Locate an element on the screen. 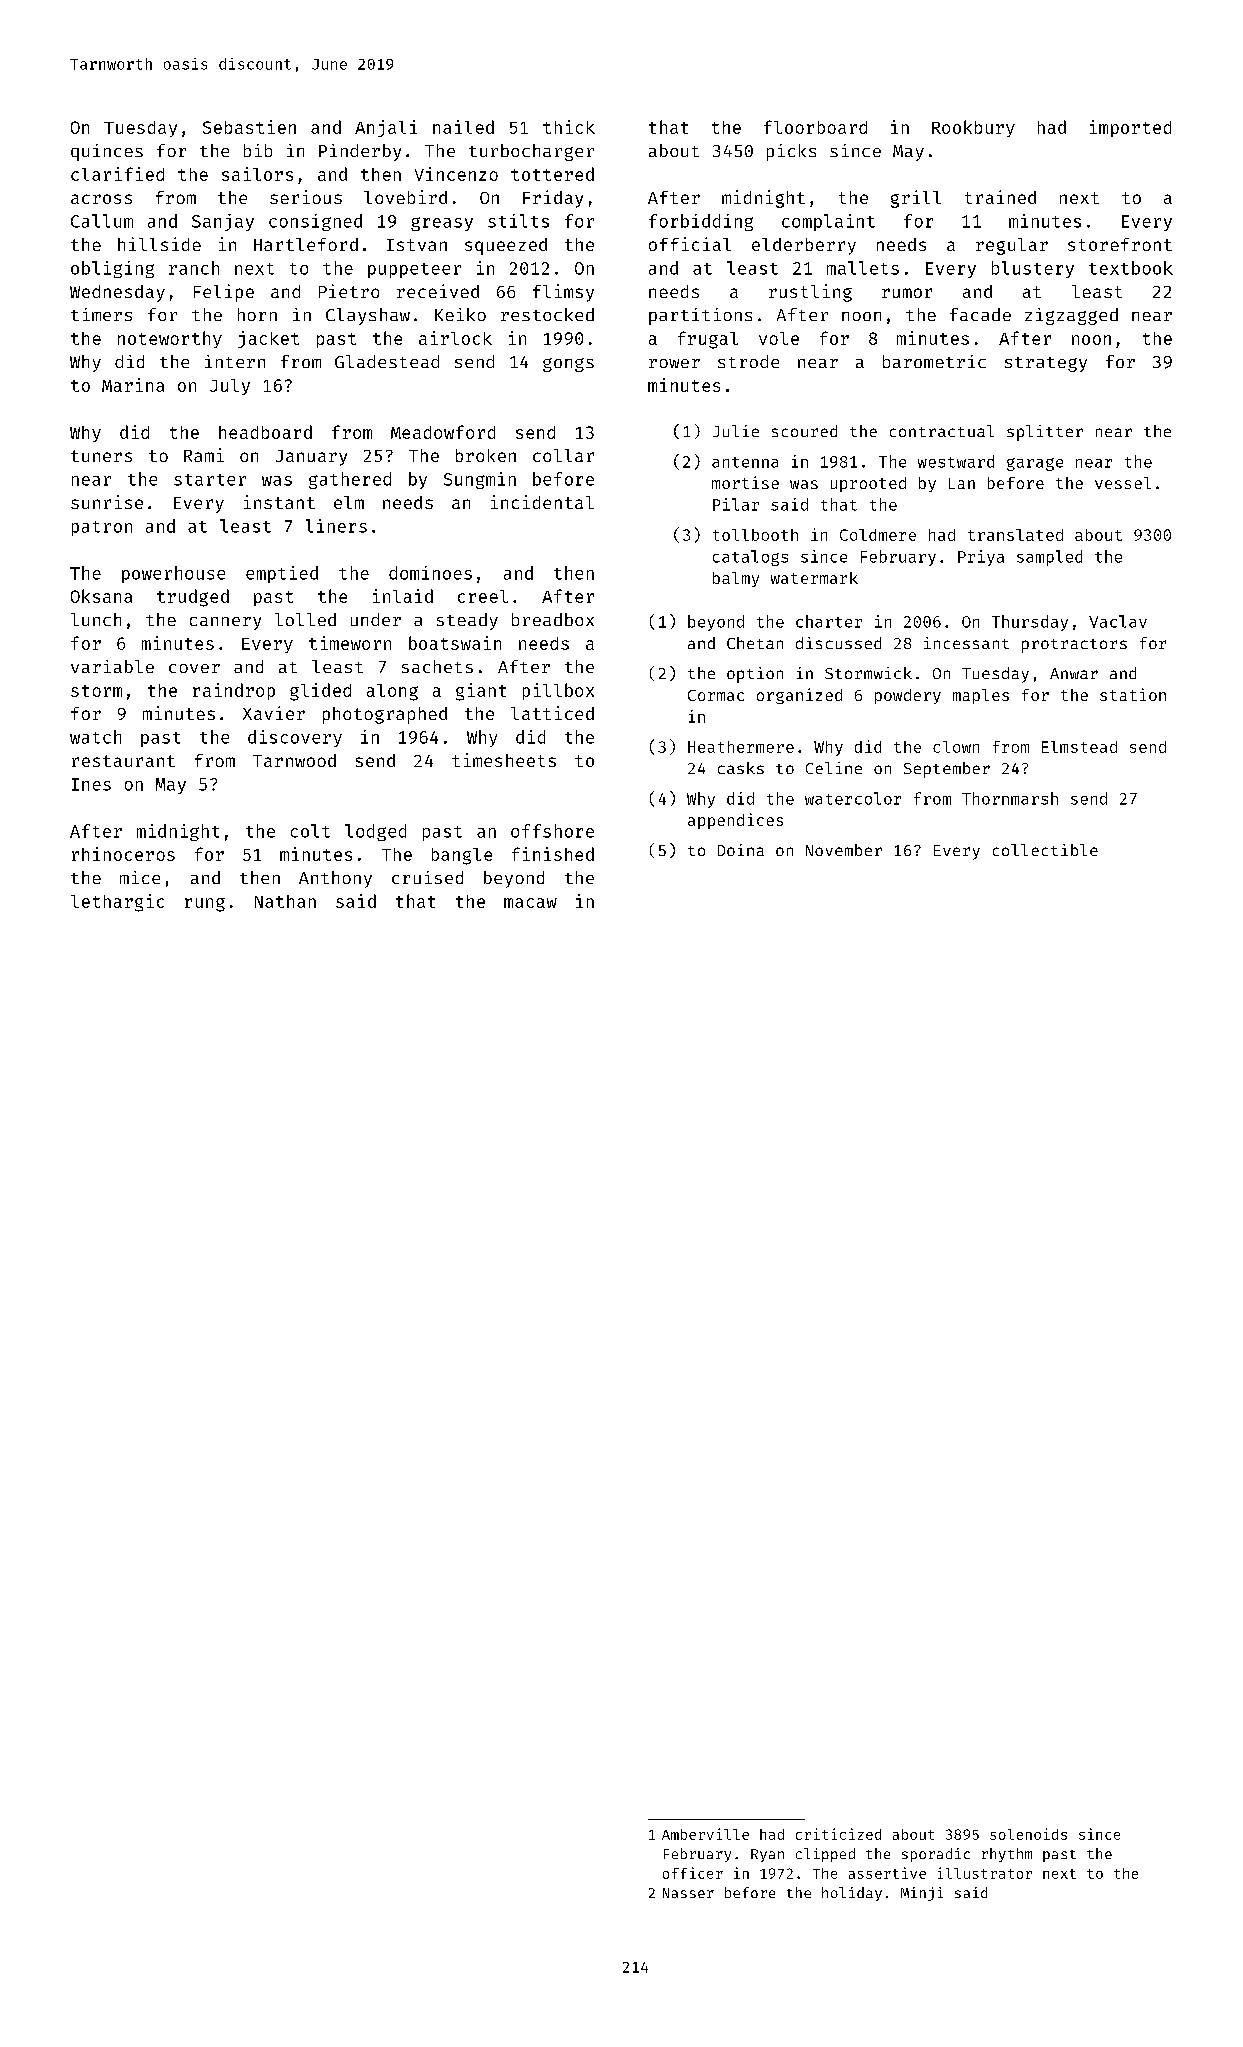  incidental is located at coordinates (542, 502).
